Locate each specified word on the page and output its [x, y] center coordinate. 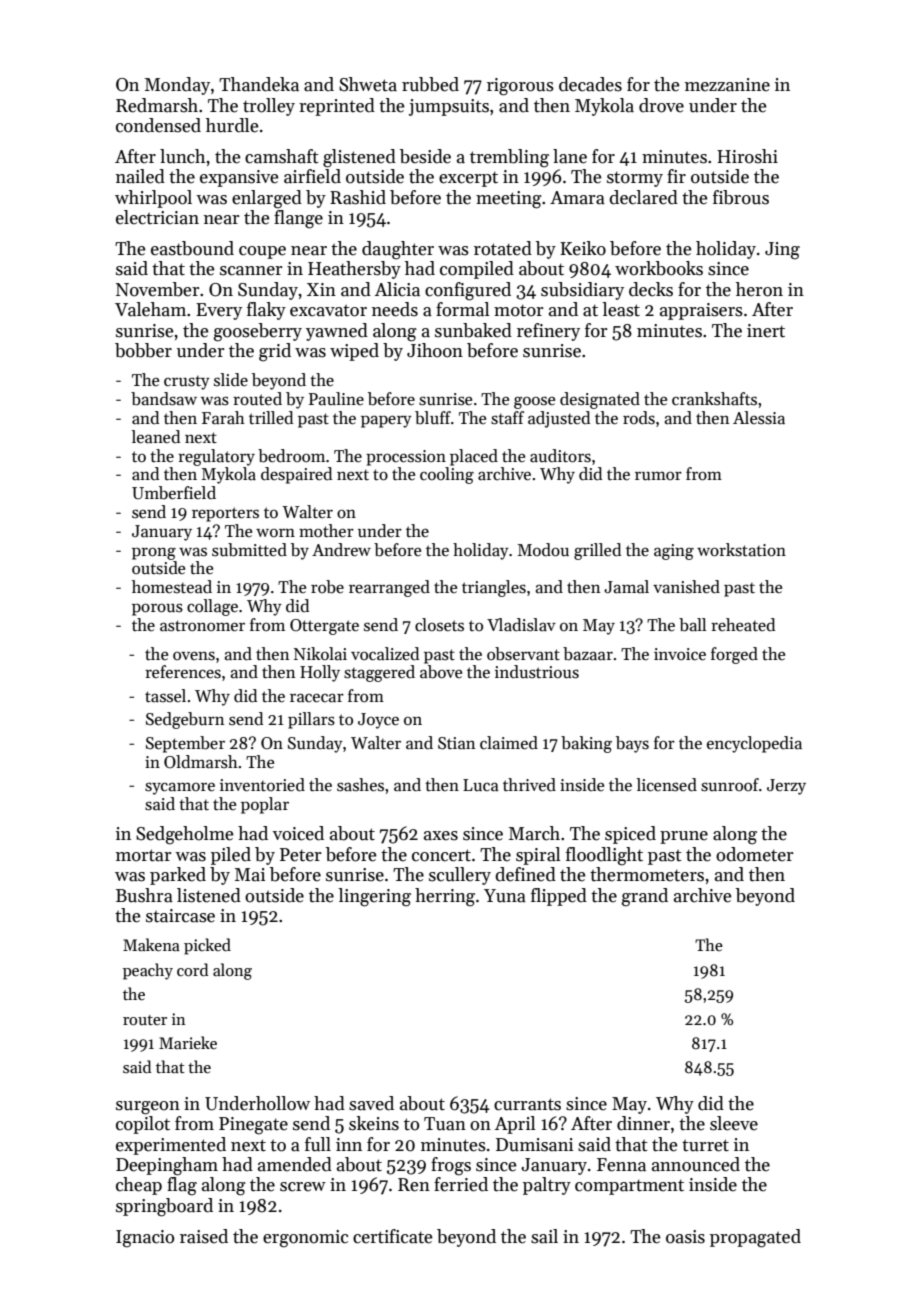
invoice [680, 654]
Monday [177, 86]
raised [204, 1236]
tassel [165, 696]
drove [661, 105]
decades [590, 84]
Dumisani [534, 1145]
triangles [494, 588]
